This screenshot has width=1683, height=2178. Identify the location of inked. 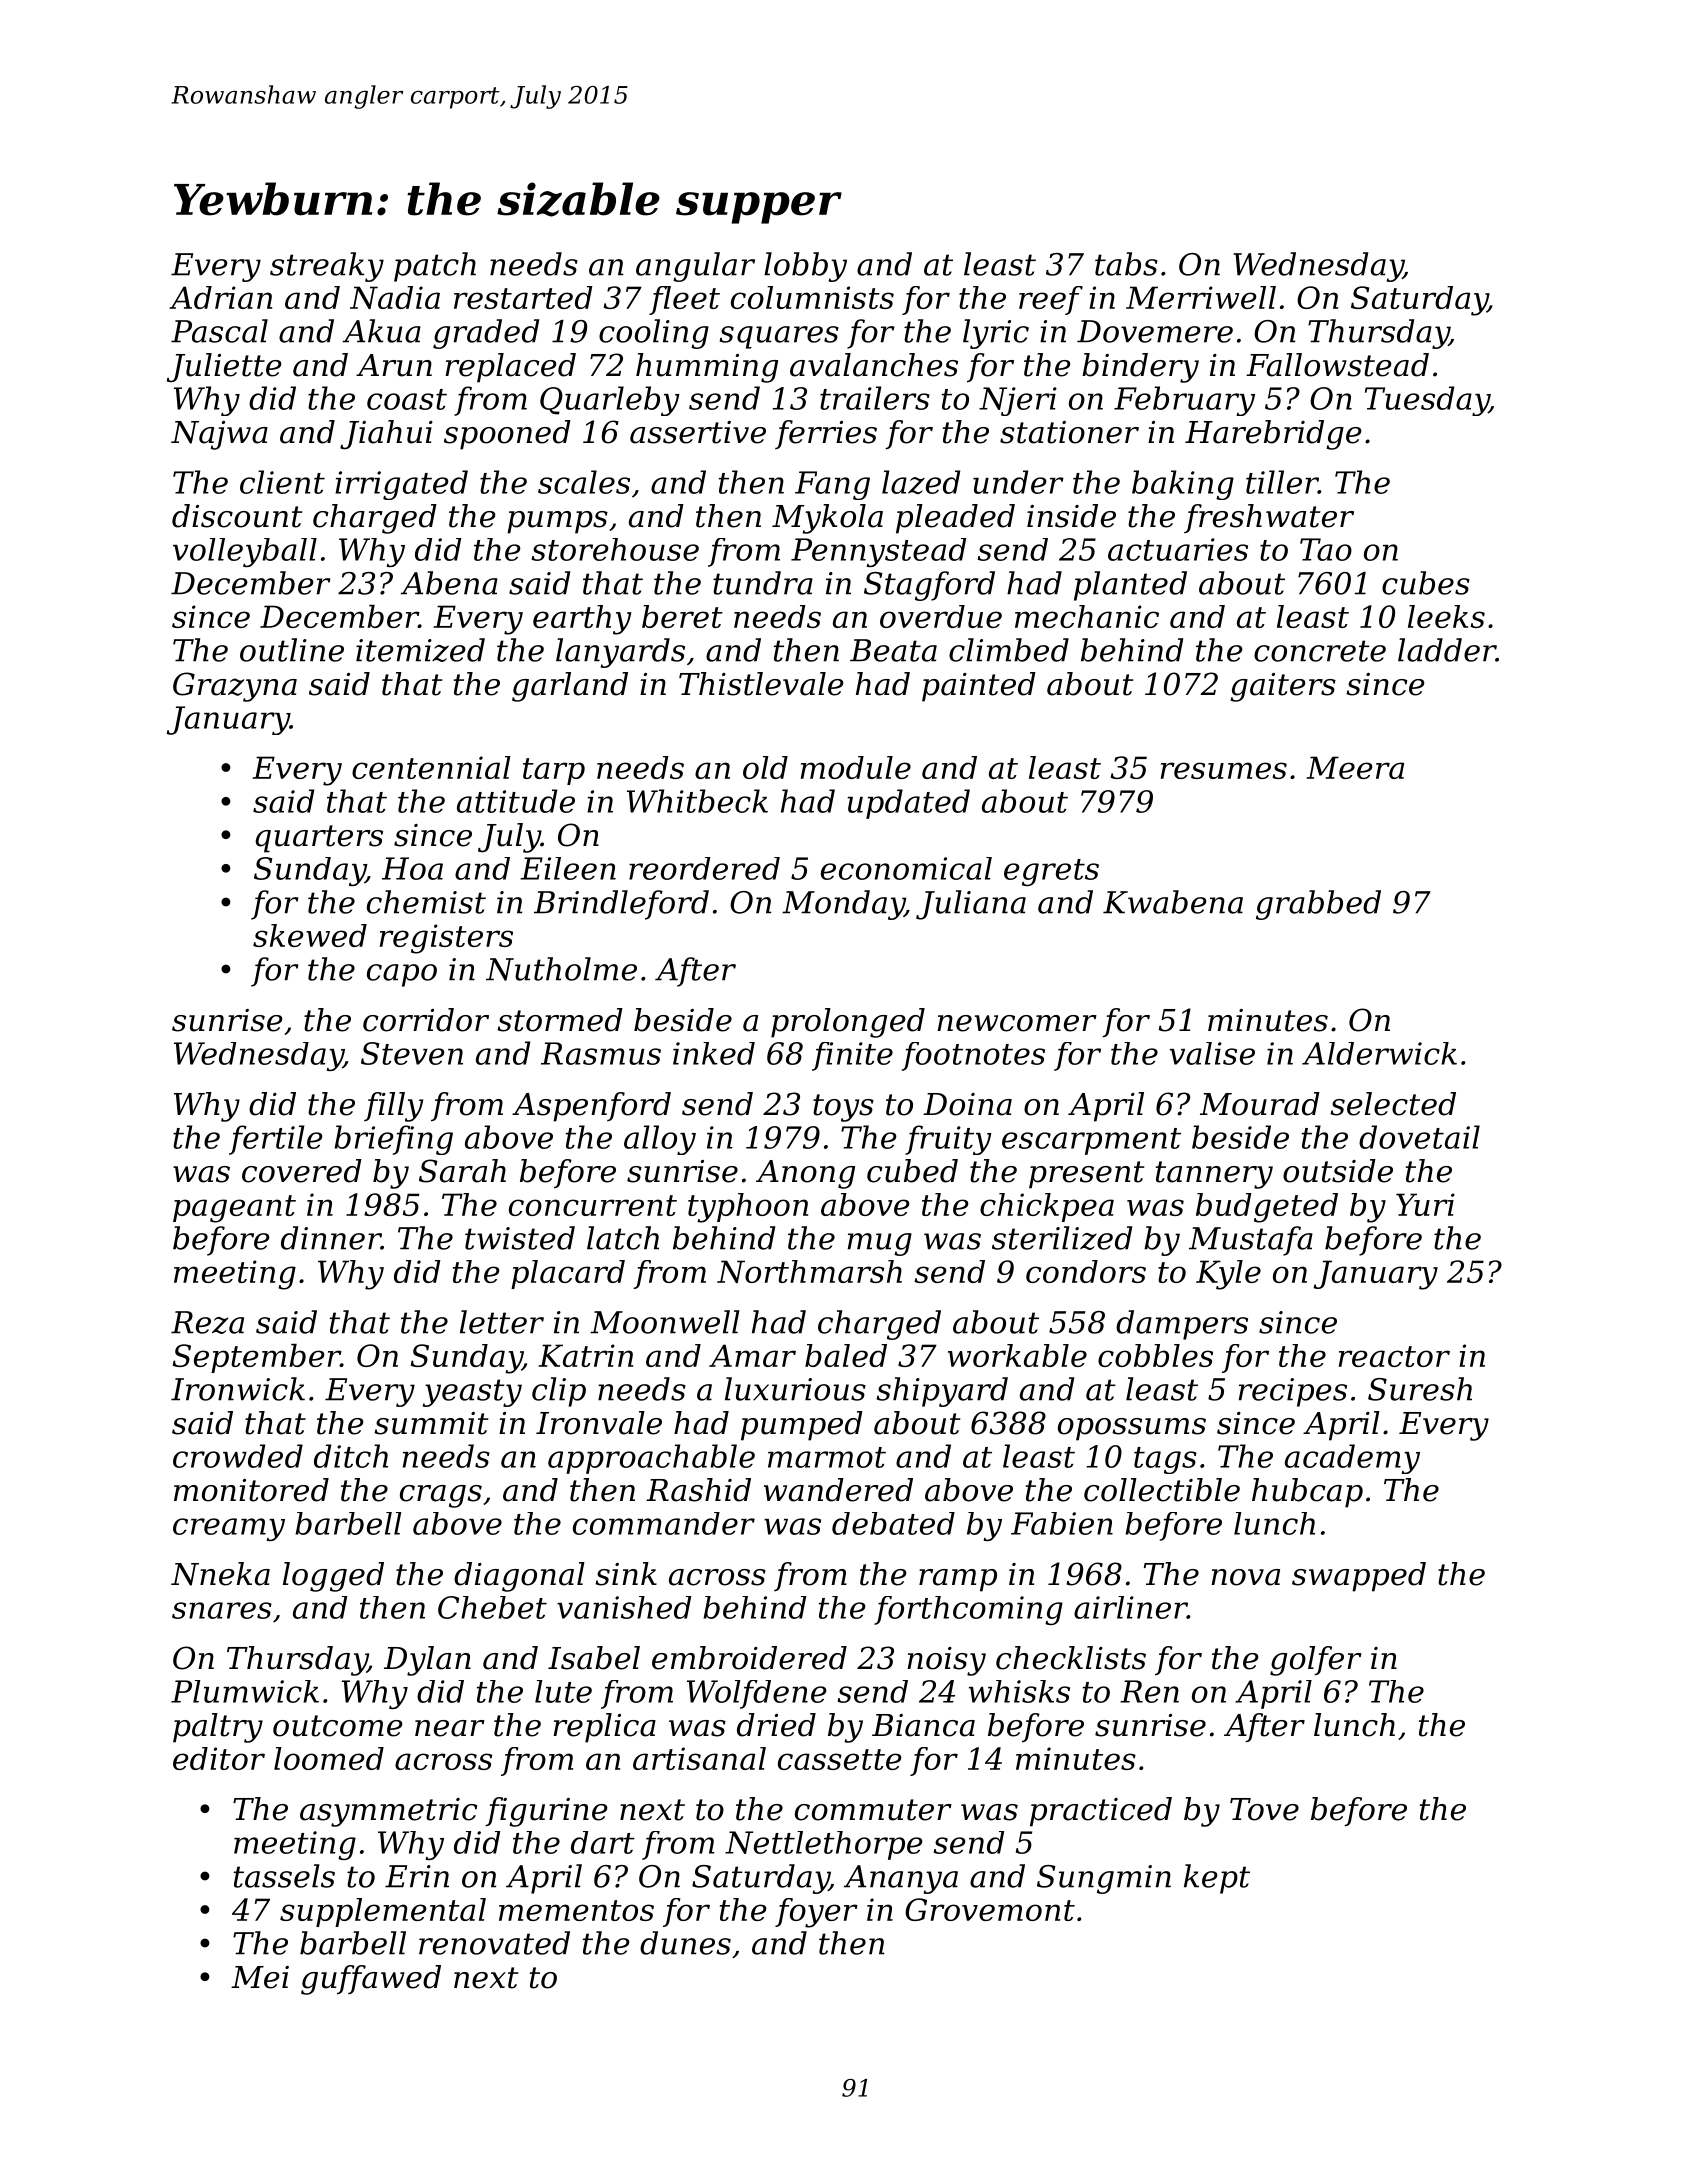
(714, 1053).
